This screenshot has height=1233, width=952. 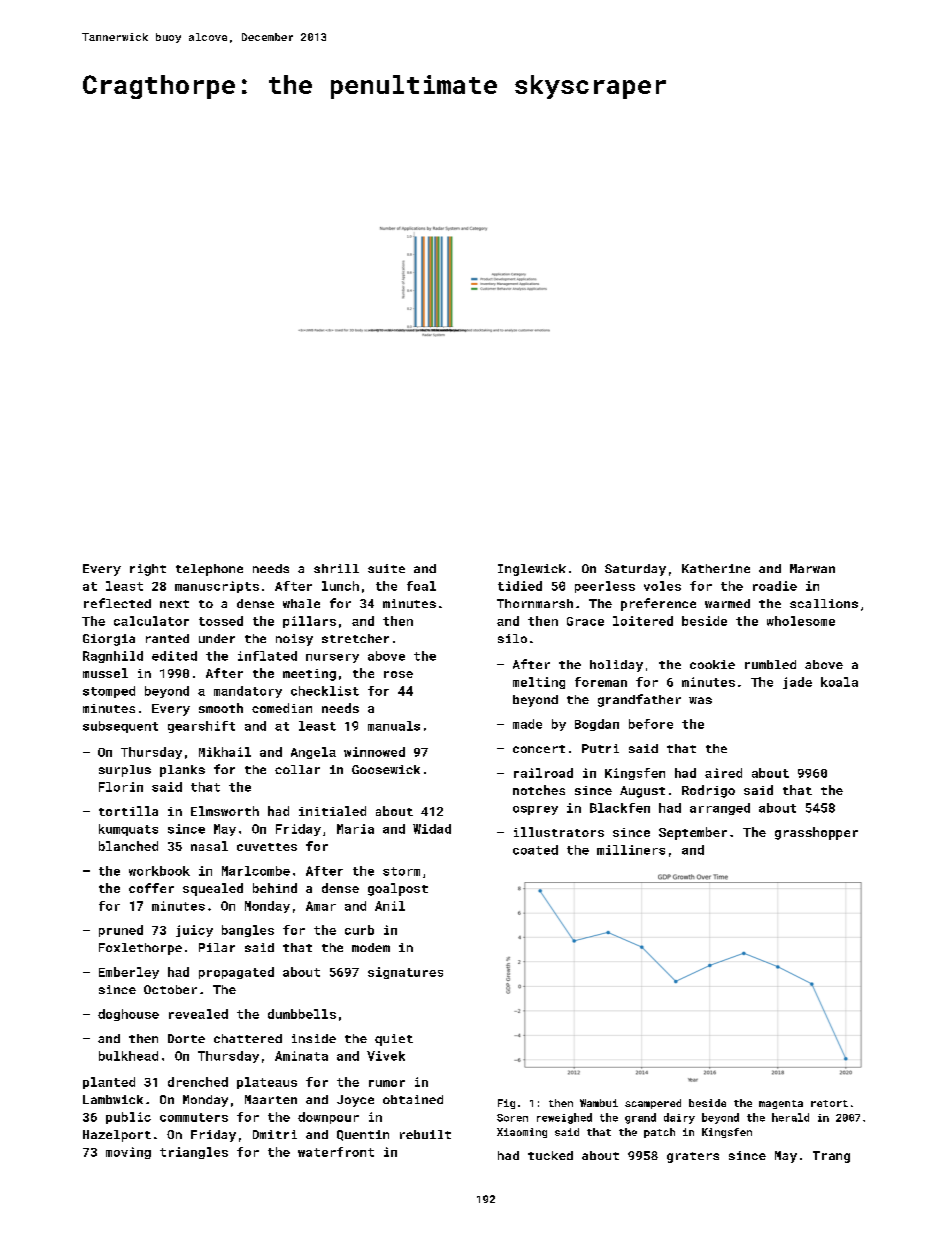 I want to click on grasshopper, so click(x=816, y=833).
